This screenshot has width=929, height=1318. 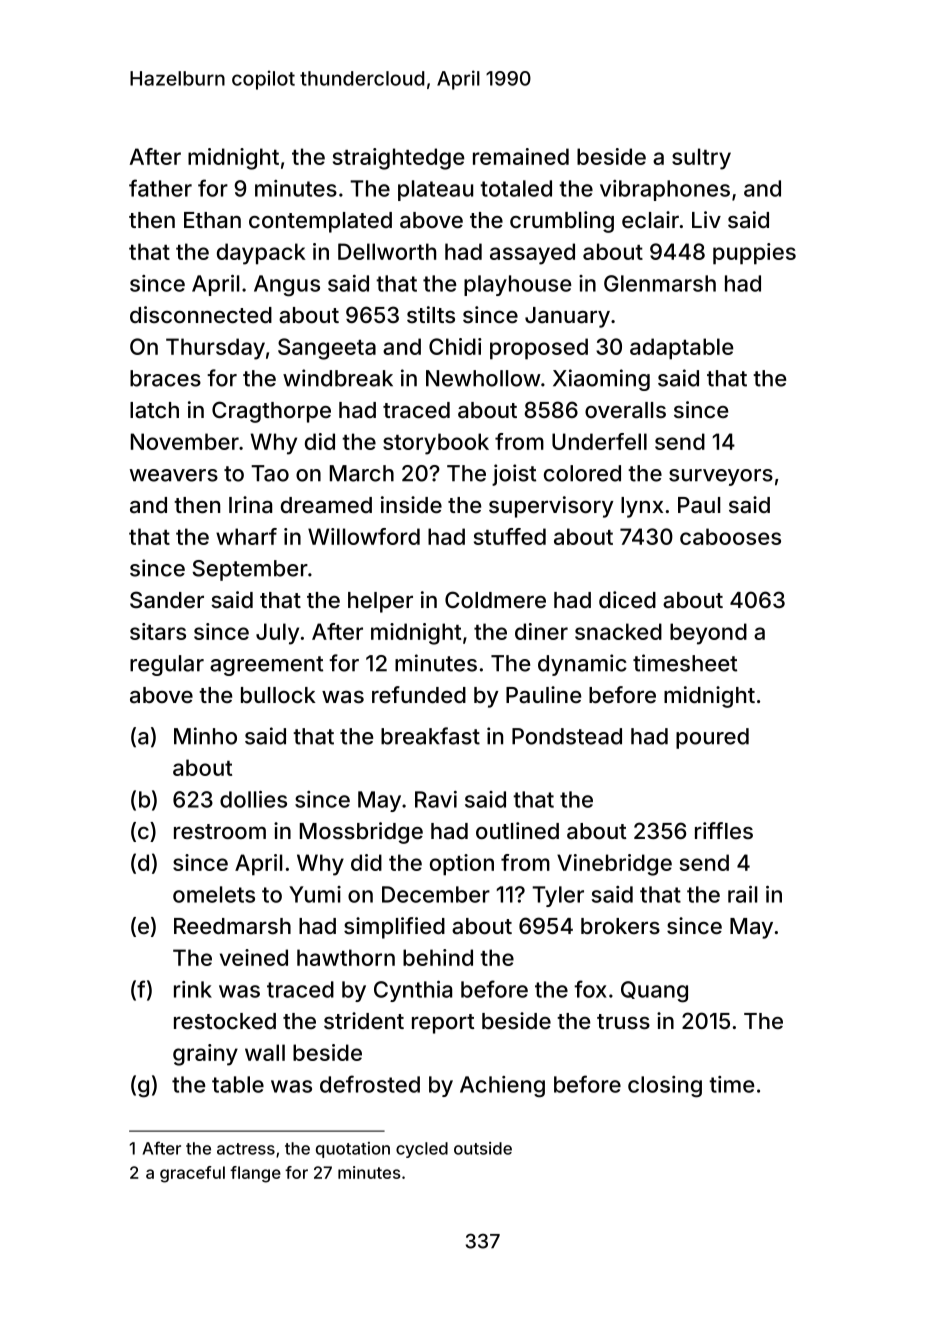 I want to click on straightedge, so click(x=398, y=159).
